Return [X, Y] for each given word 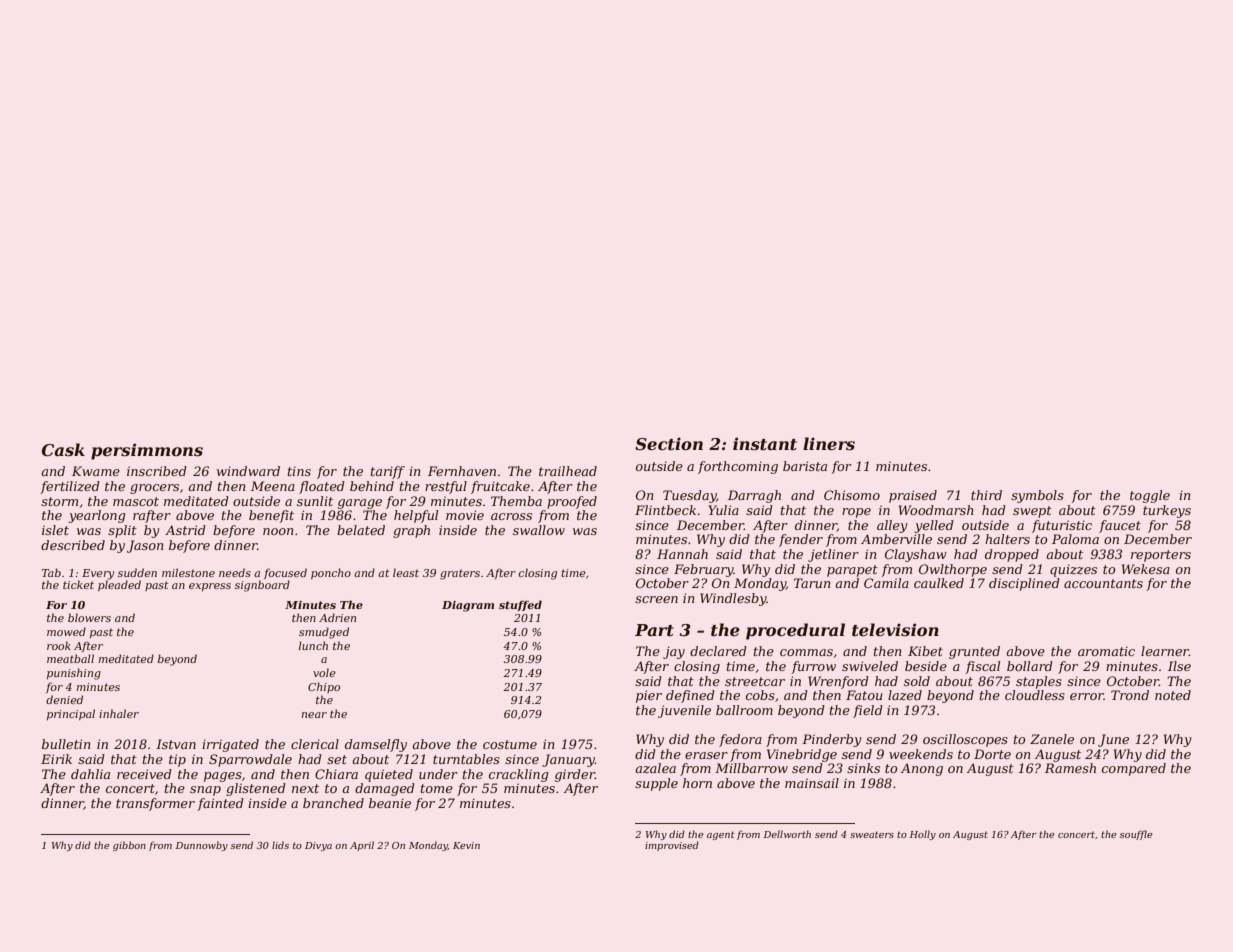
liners [829, 444]
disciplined [1024, 584]
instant [765, 443]
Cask [63, 450]
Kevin [466, 845]
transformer [155, 804]
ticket [78, 584]
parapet [852, 571]
